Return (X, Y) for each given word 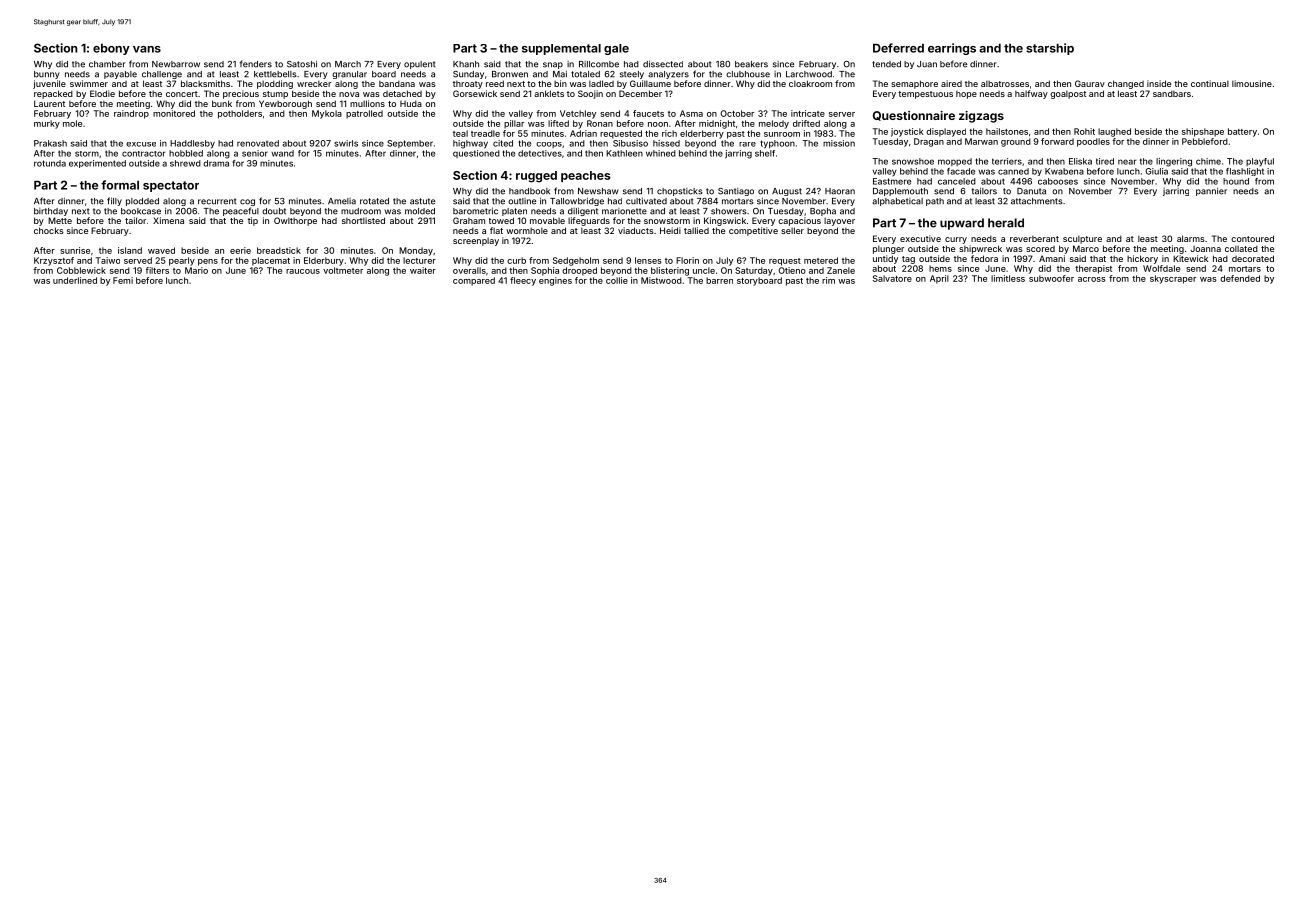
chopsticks (680, 192)
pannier (1211, 191)
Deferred (898, 48)
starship (1050, 49)
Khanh (466, 64)
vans (147, 49)
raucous (303, 271)
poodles (1093, 142)
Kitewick (1190, 258)
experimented (97, 164)
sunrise (75, 250)
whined (661, 153)
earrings (952, 49)
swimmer (89, 83)
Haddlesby (192, 144)
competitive (753, 231)
